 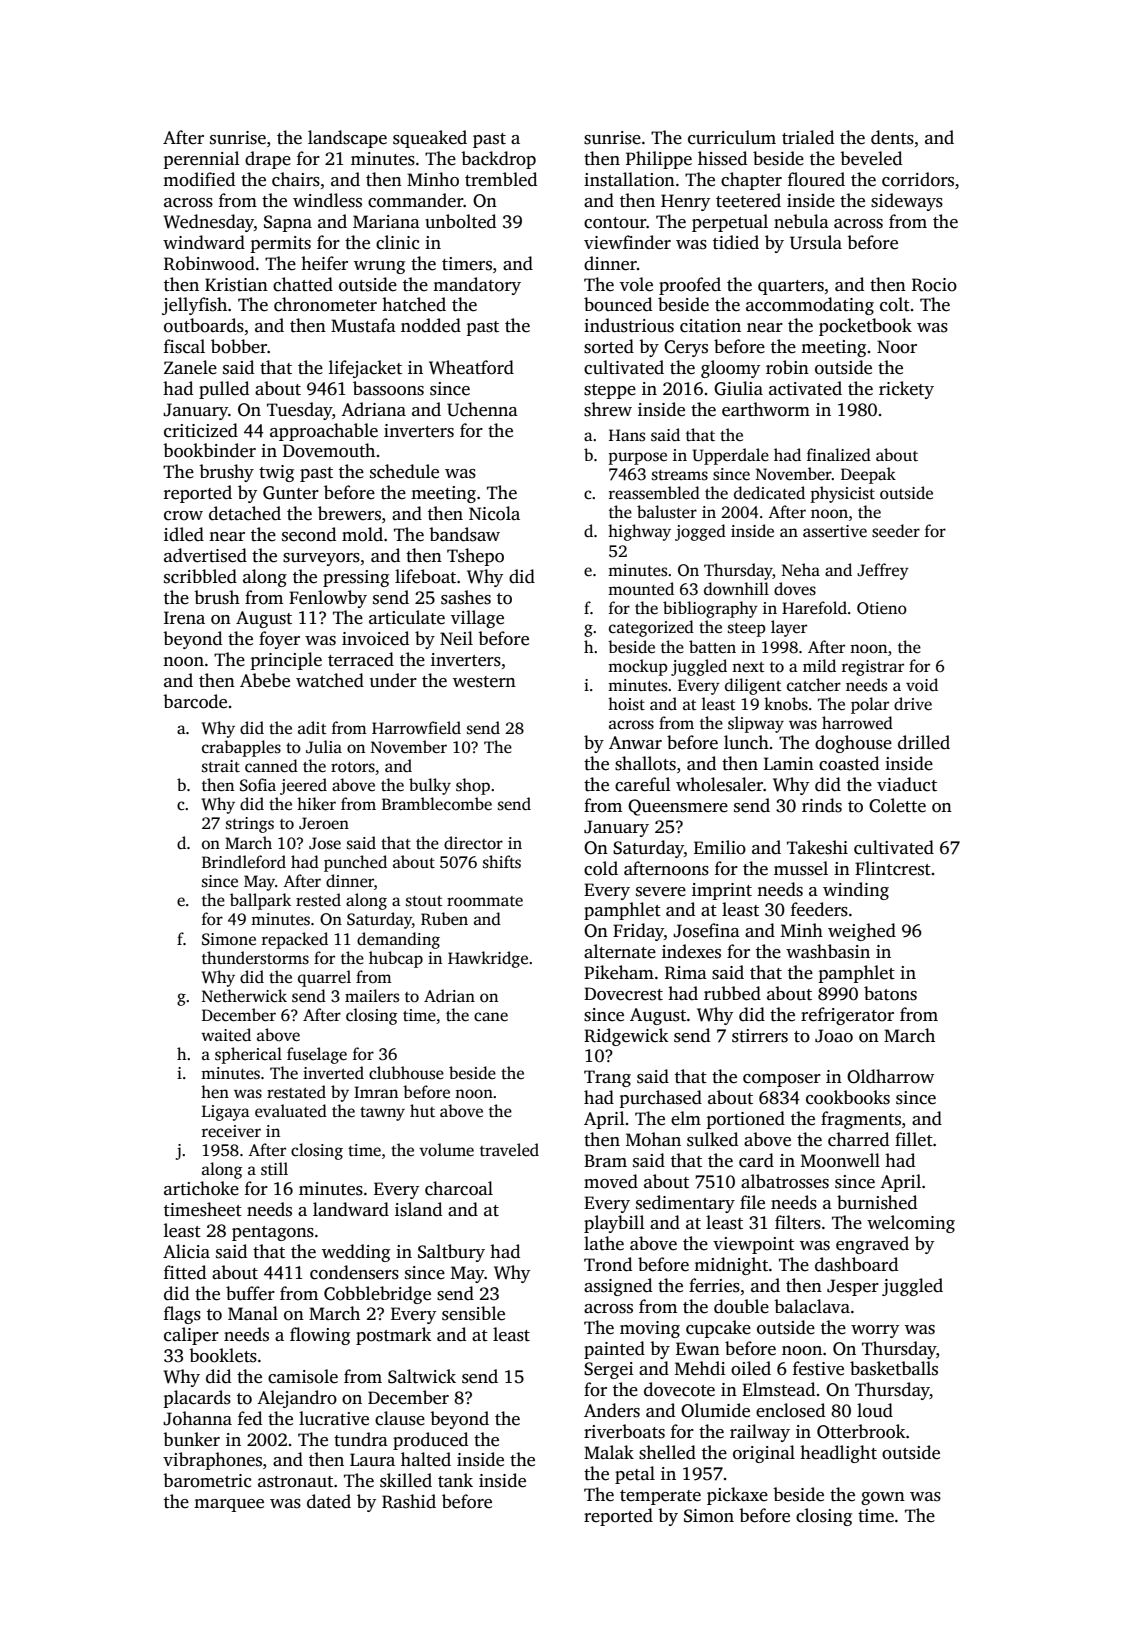 I want to click on Wheatford, so click(x=471, y=367).
